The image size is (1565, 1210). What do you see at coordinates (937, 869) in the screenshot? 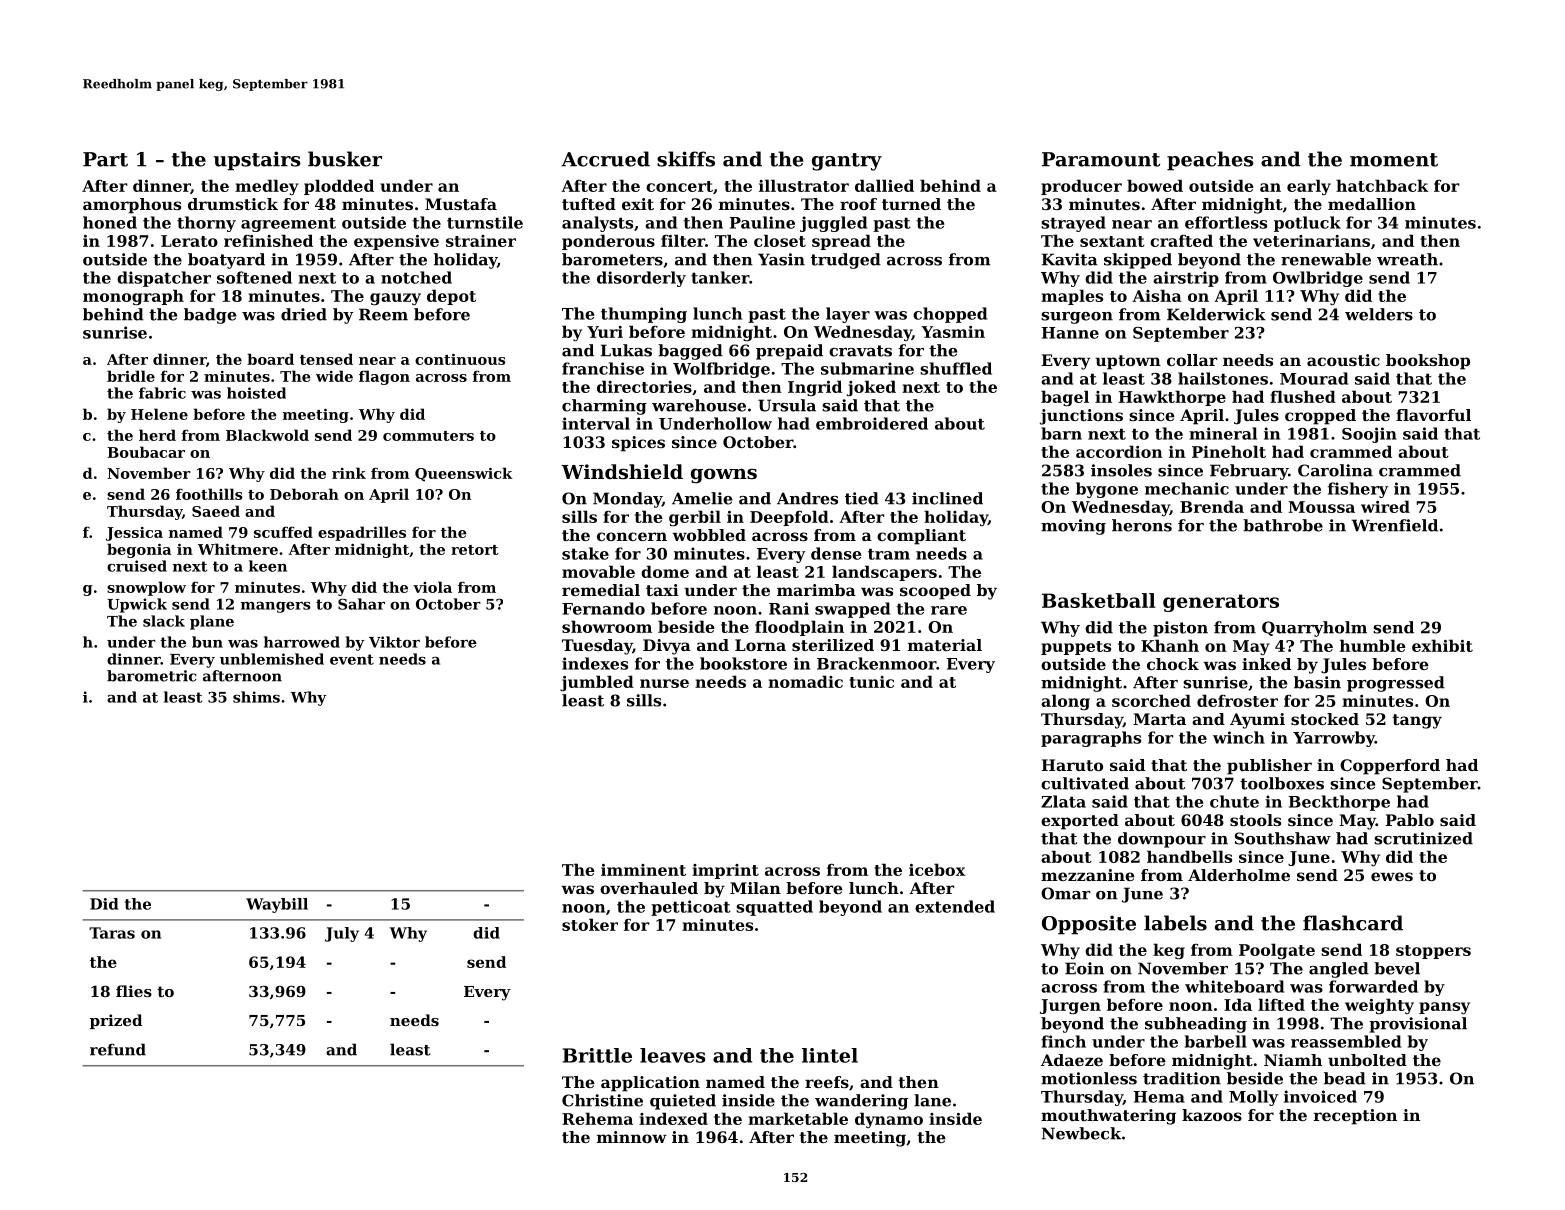
I see `icebox` at bounding box center [937, 869].
